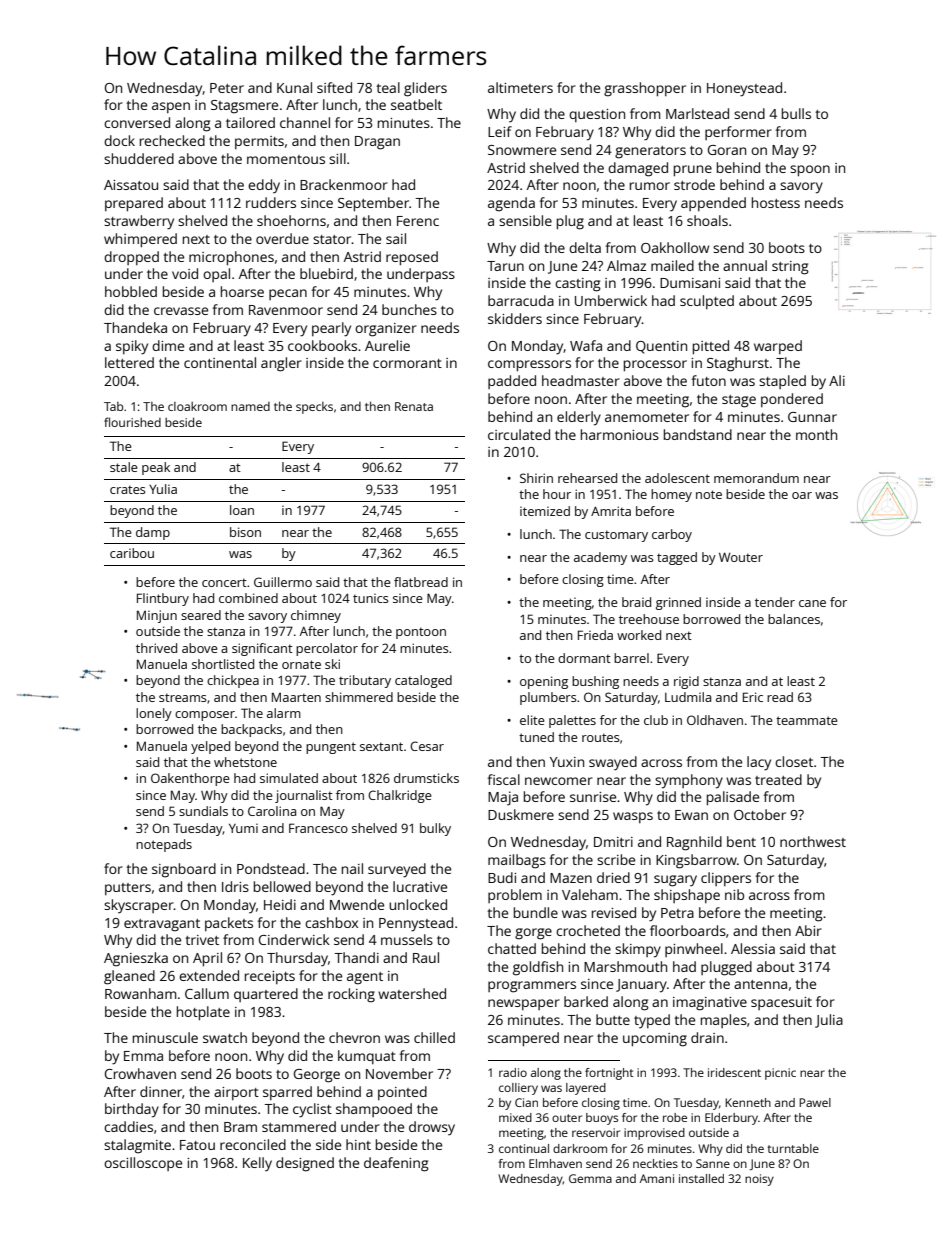 This document has height=1233, width=952. What do you see at coordinates (143, 1164) in the document?
I see `oscilloscope` at bounding box center [143, 1164].
